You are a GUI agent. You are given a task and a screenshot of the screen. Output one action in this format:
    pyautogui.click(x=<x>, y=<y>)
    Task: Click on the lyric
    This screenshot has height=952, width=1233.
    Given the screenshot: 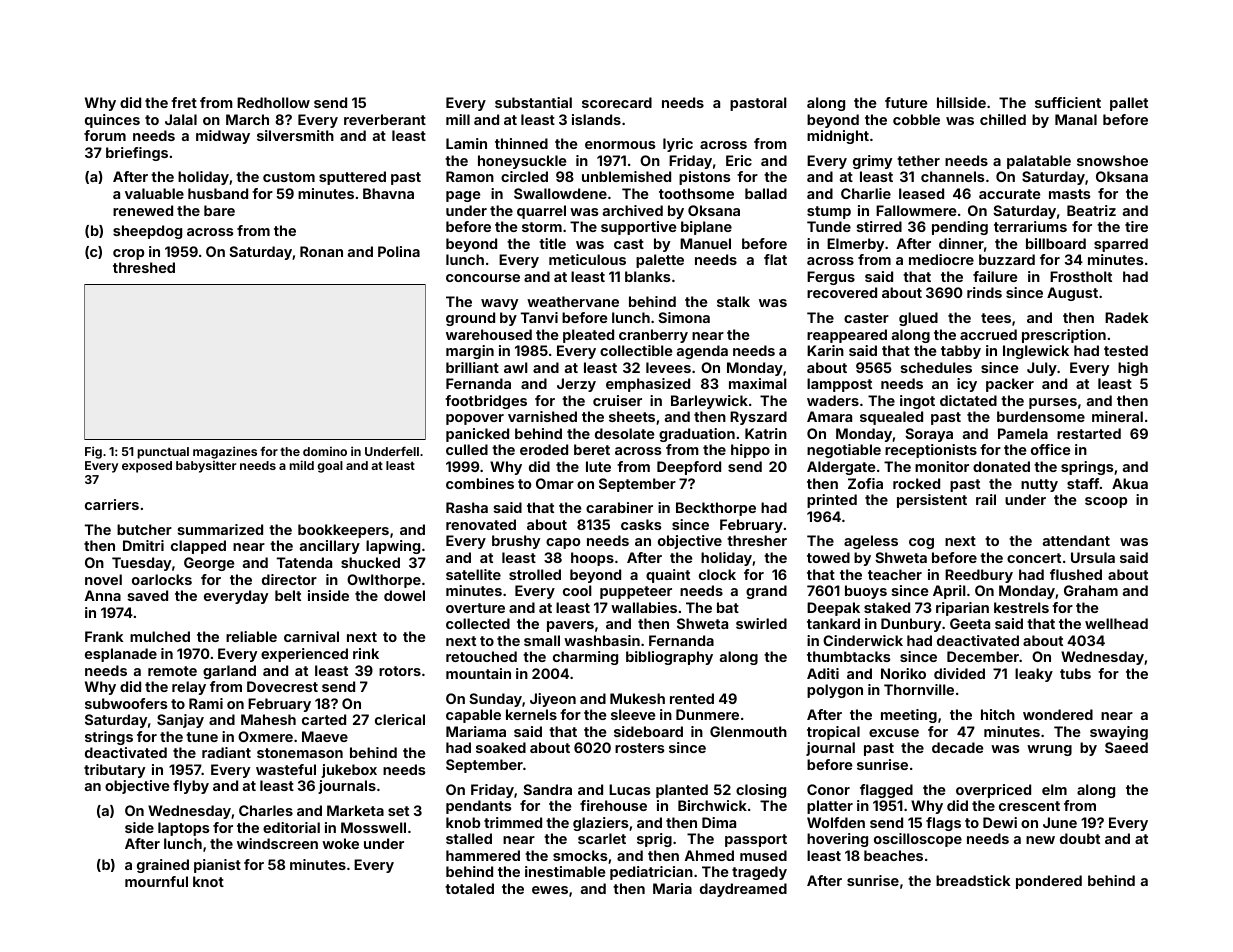 What is the action you would take?
    pyautogui.click(x=678, y=145)
